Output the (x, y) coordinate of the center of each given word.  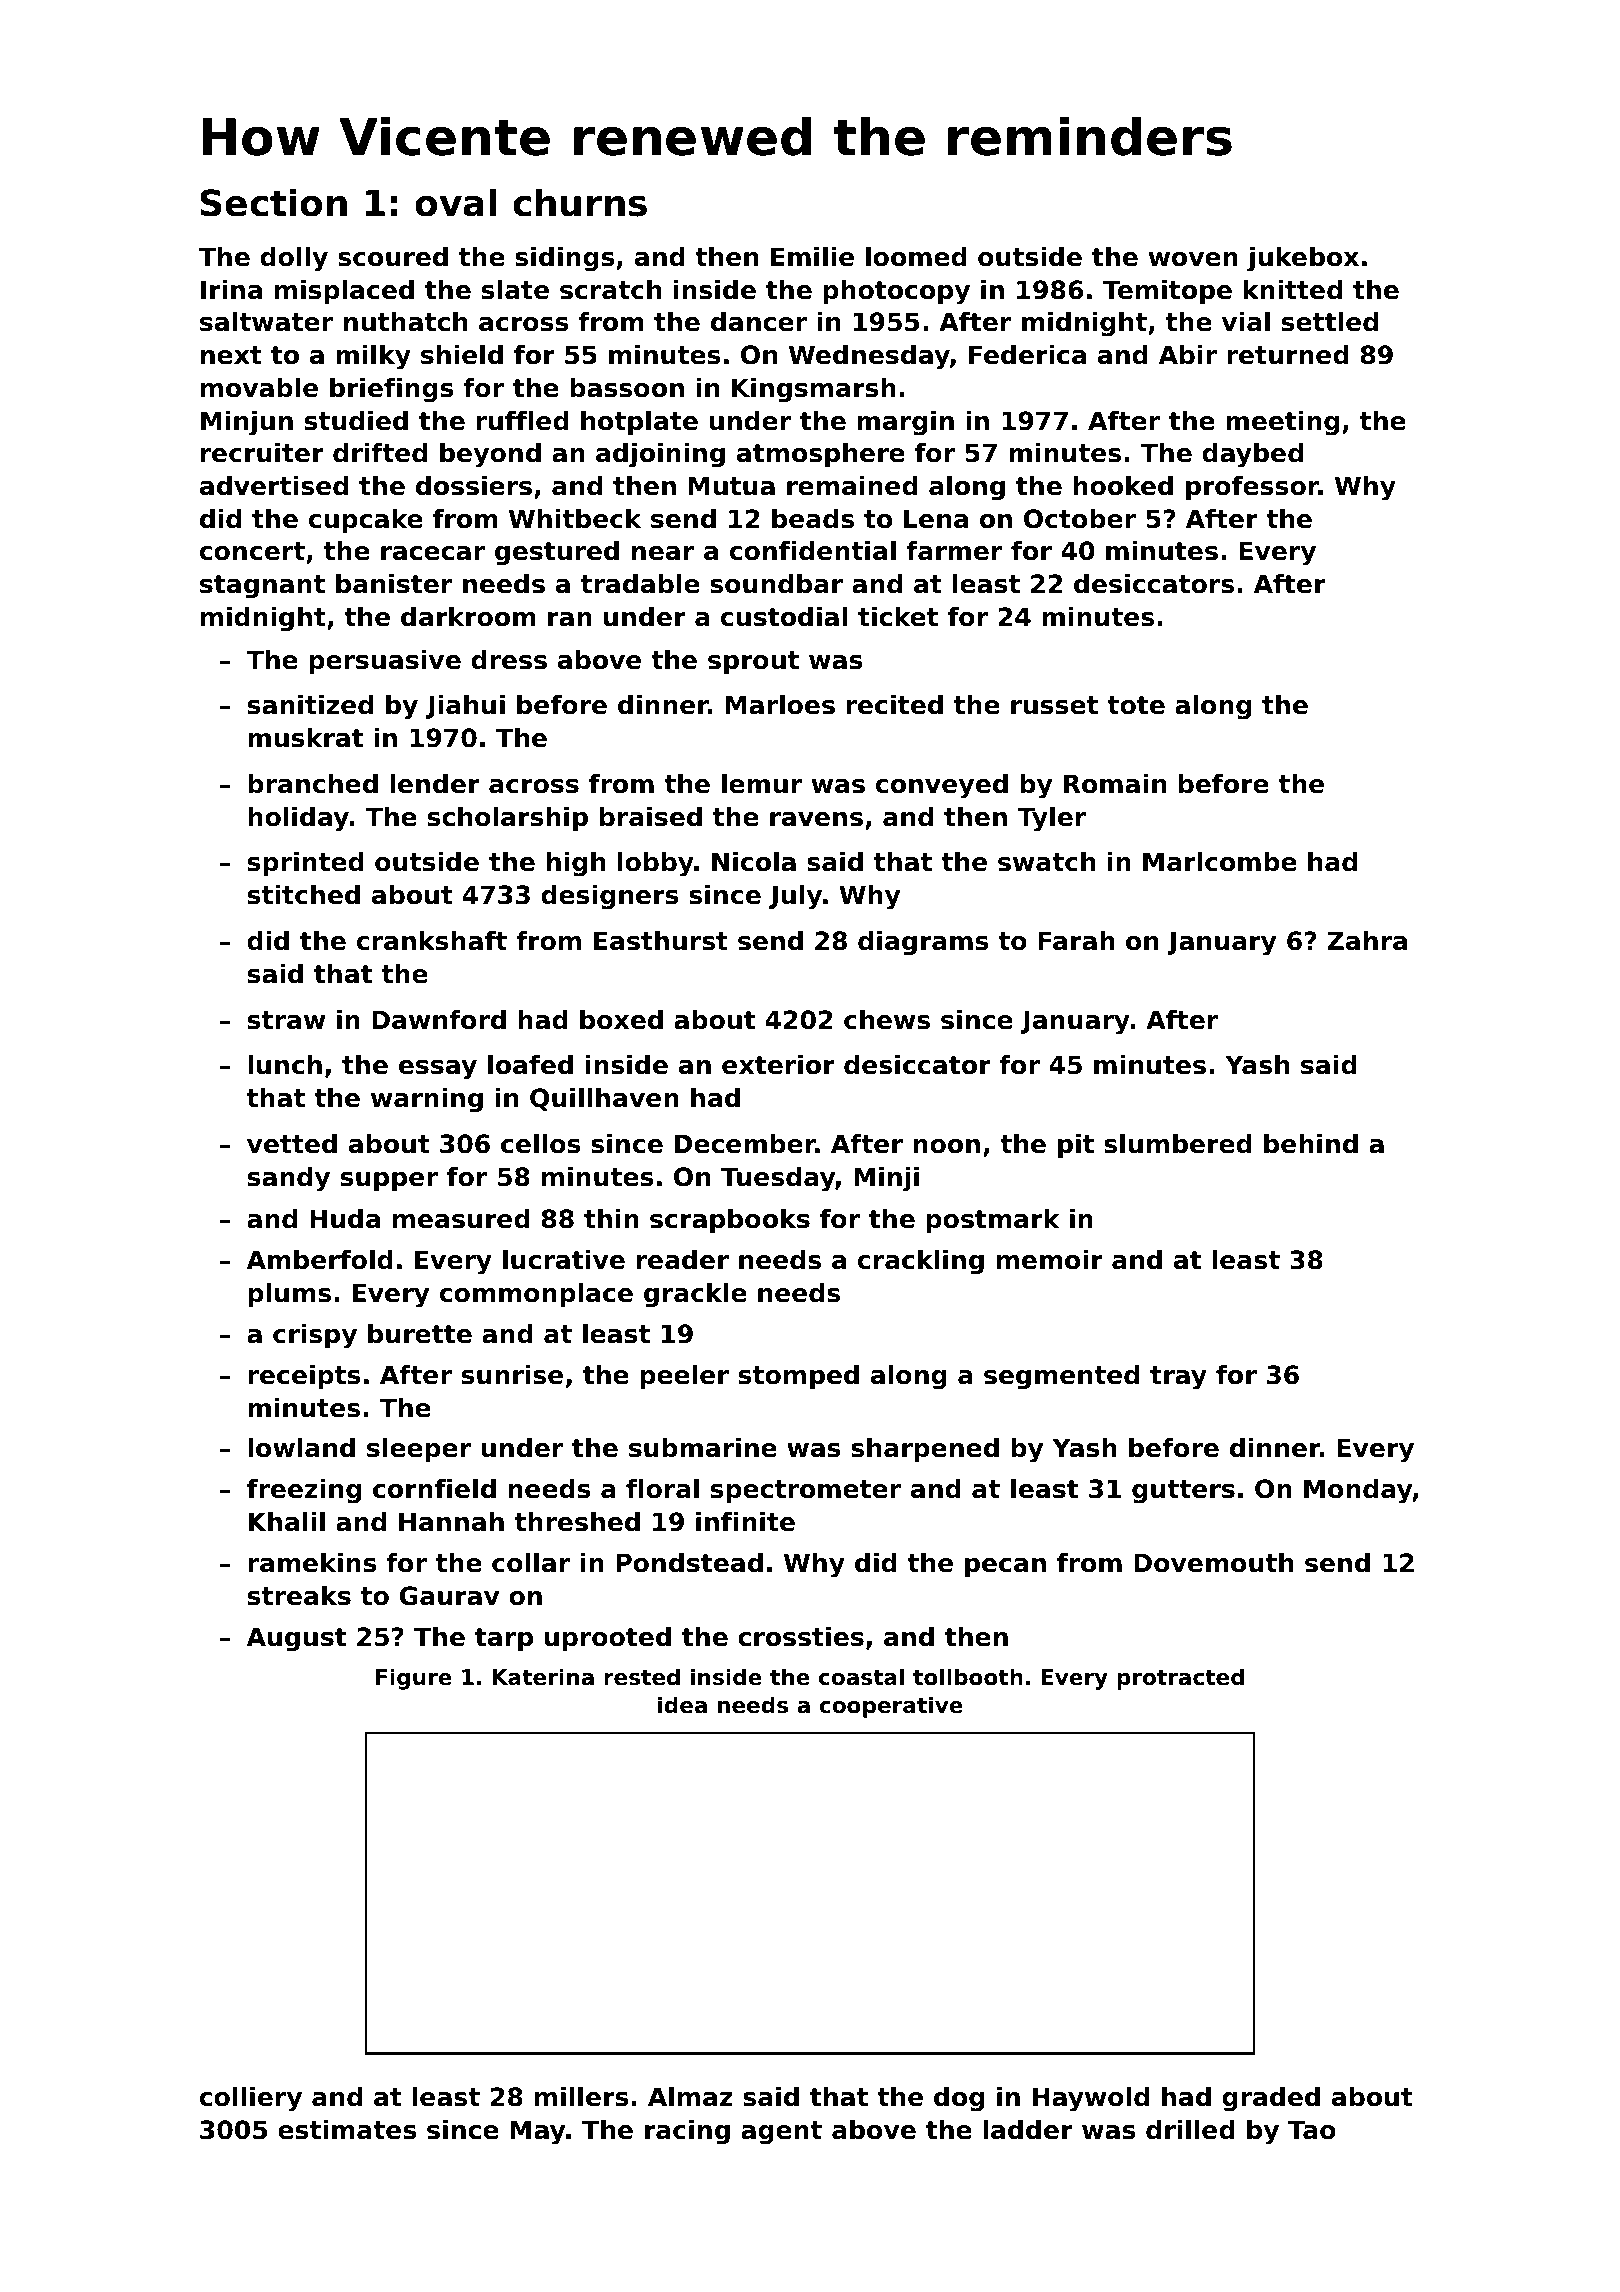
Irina (231, 290)
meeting (1282, 423)
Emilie (812, 257)
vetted (292, 1144)
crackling (921, 1262)
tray (1178, 1378)
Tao (1312, 2130)
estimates (347, 2130)
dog (959, 2099)
